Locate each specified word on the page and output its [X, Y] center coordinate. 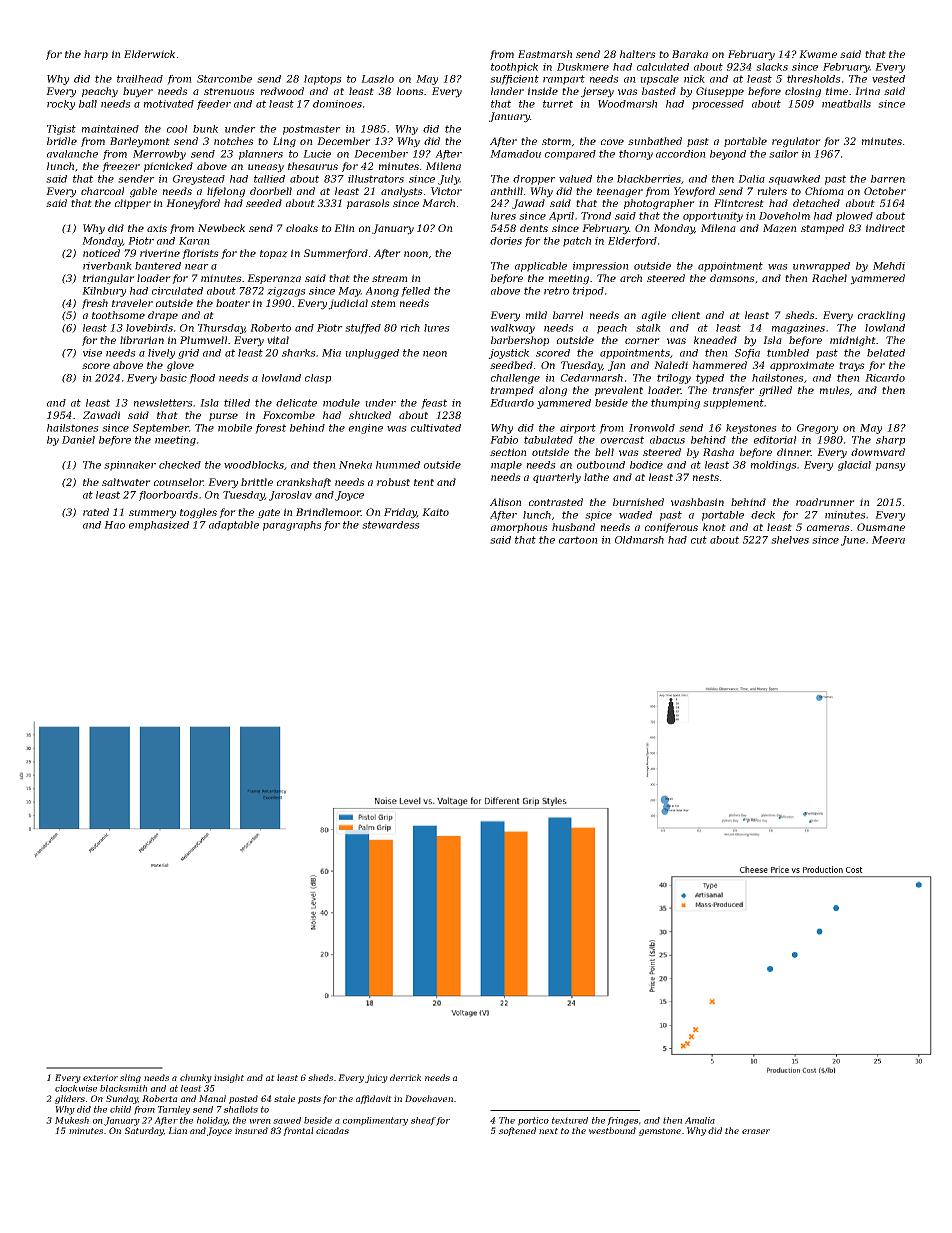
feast [434, 404]
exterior [100, 1077]
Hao [114, 525]
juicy [376, 1078]
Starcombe [224, 79]
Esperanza [274, 279]
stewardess [391, 525]
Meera [888, 540]
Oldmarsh [639, 540]
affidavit [374, 1099]
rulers [772, 191]
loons [410, 91]
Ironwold [652, 428]
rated [96, 512]
